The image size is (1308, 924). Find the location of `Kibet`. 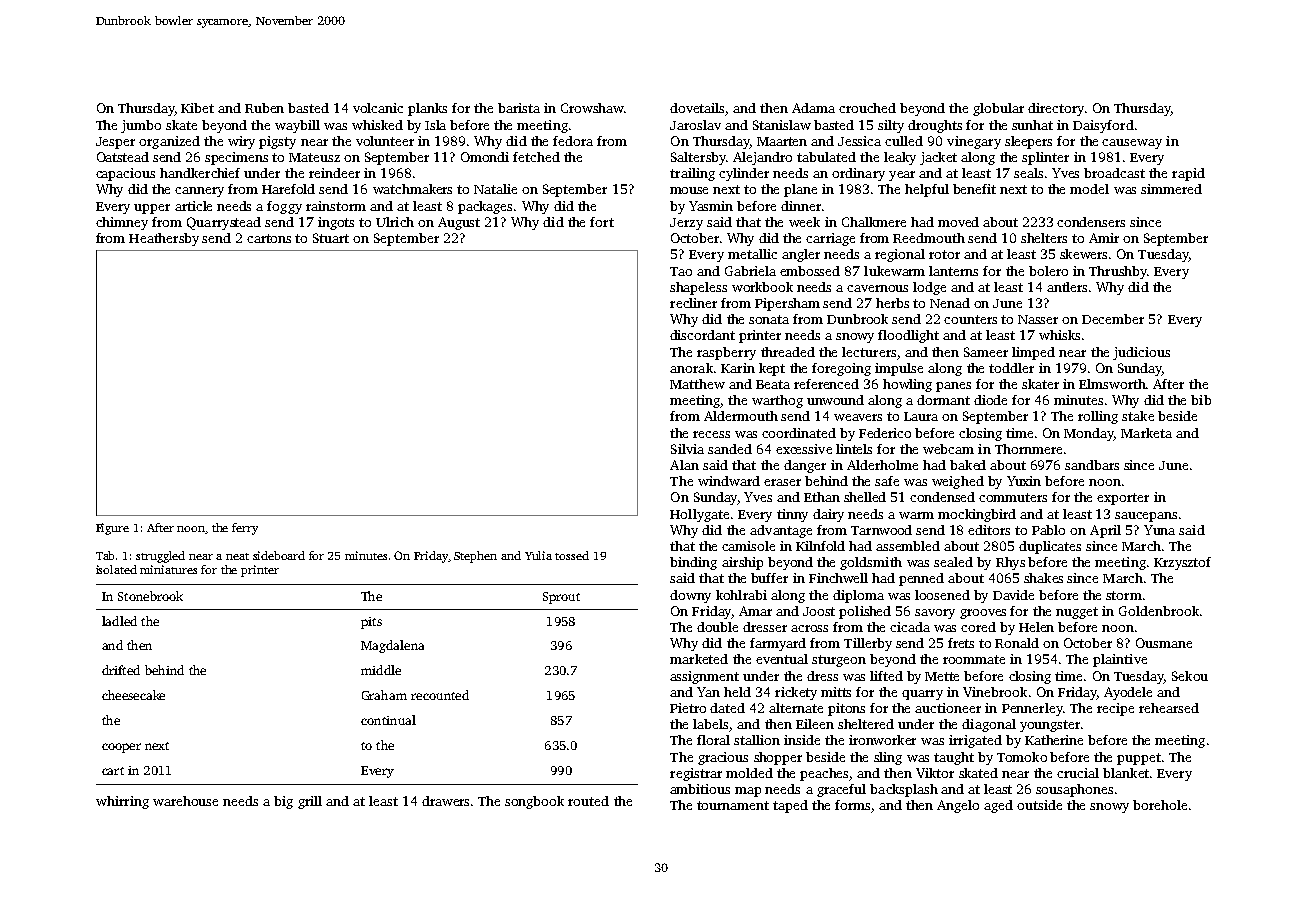

Kibet is located at coordinates (197, 108).
